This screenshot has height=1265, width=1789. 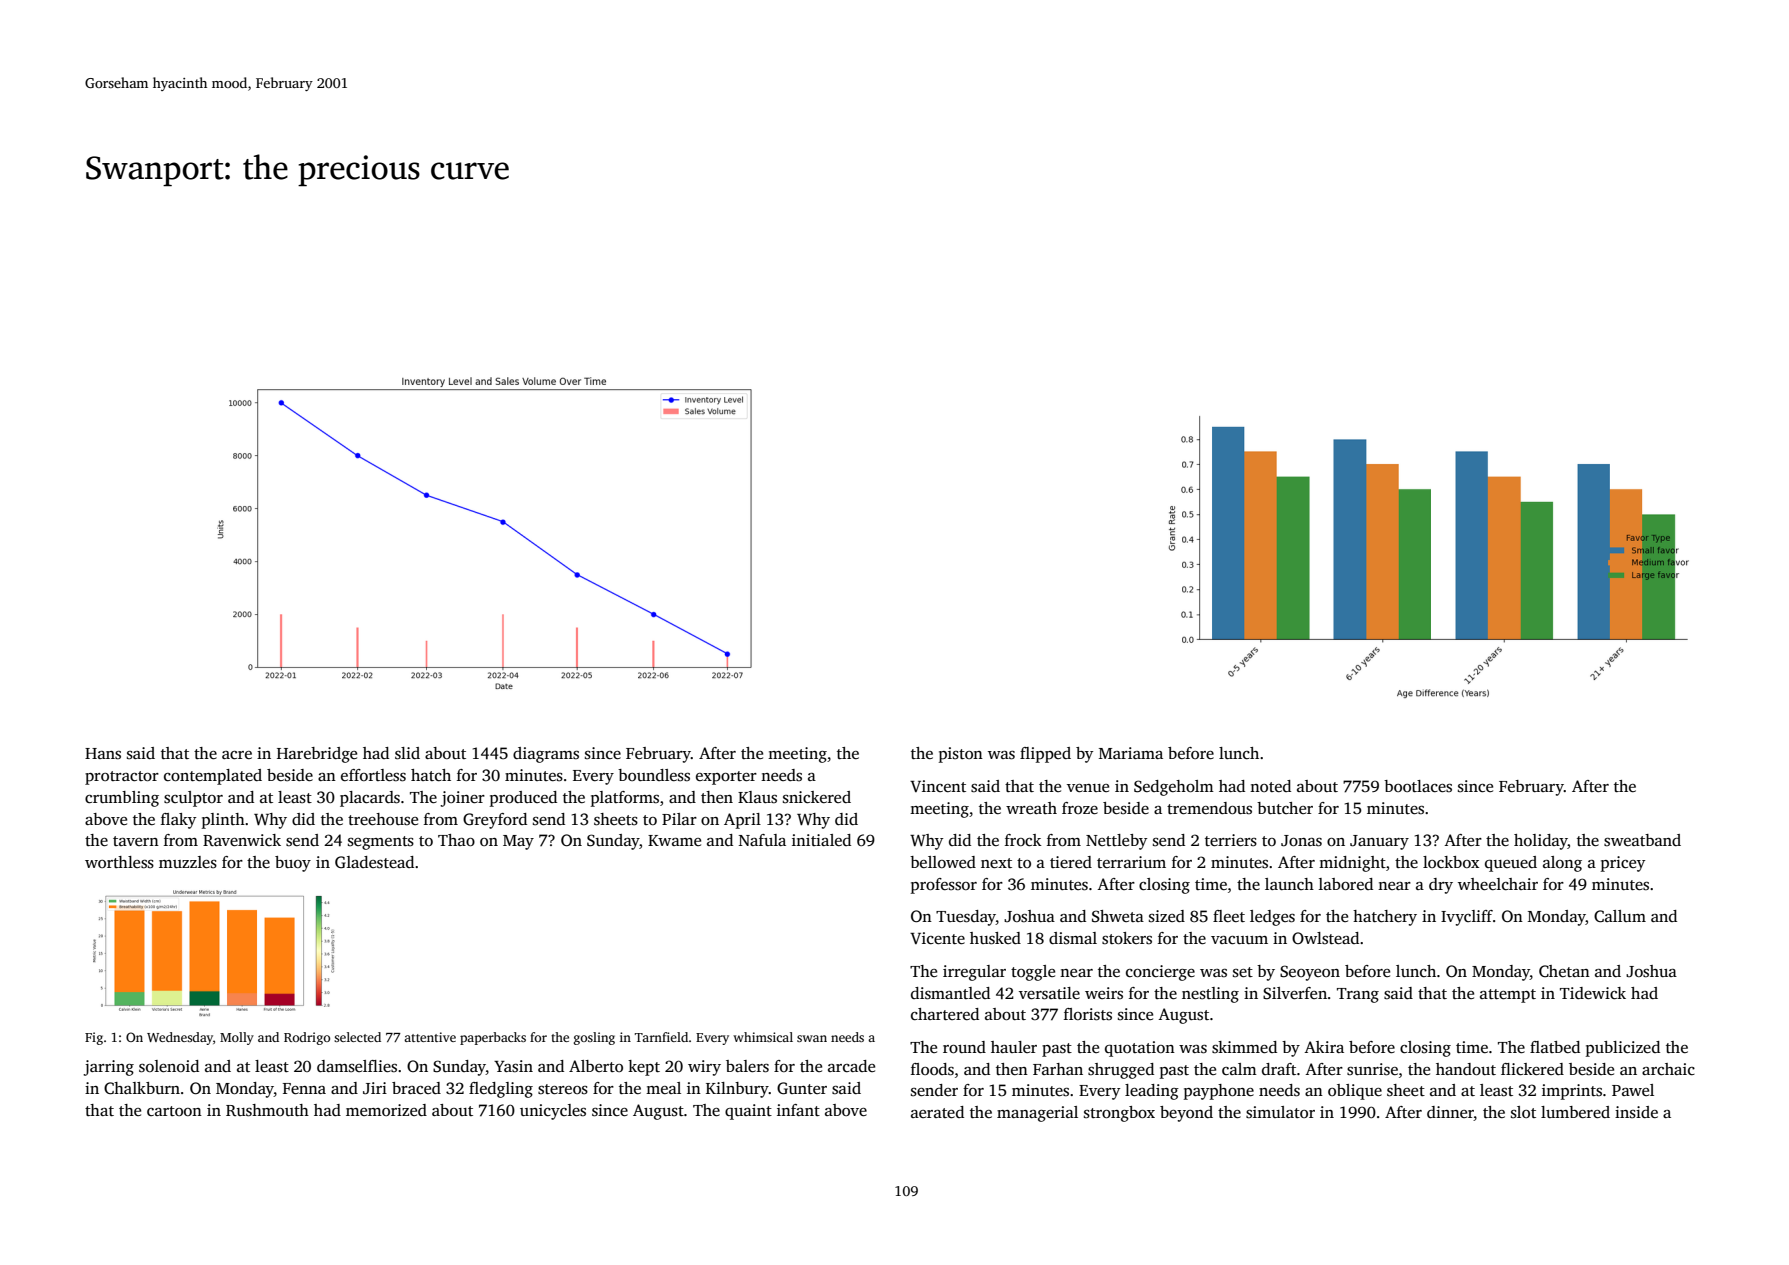 What do you see at coordinates (937, 938) in the screenshot?
I see `Vicente` at bounding box center [937, 938].
